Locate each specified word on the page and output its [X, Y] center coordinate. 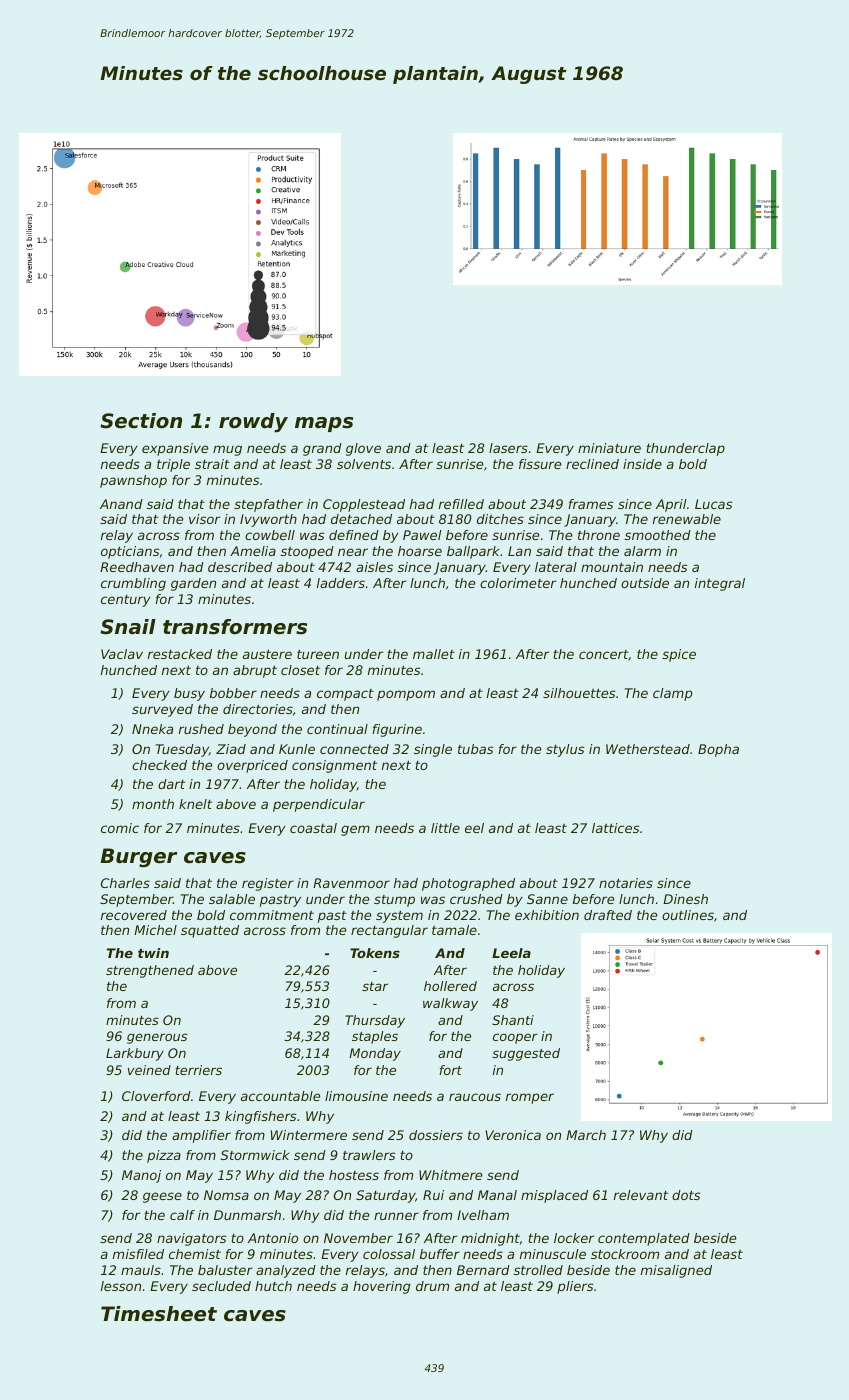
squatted [210, 931]
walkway [450, 1004]
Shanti [513, 1020]
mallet [434, 654]
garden [193, 584]
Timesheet [159, 1314]
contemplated [644, 1239]
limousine [356, 1096]
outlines [688, 915]
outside [645, 583]
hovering [381, 1287]
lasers [508, 448]
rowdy [253, 423]
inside [642, 464]
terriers [198, 1070]
